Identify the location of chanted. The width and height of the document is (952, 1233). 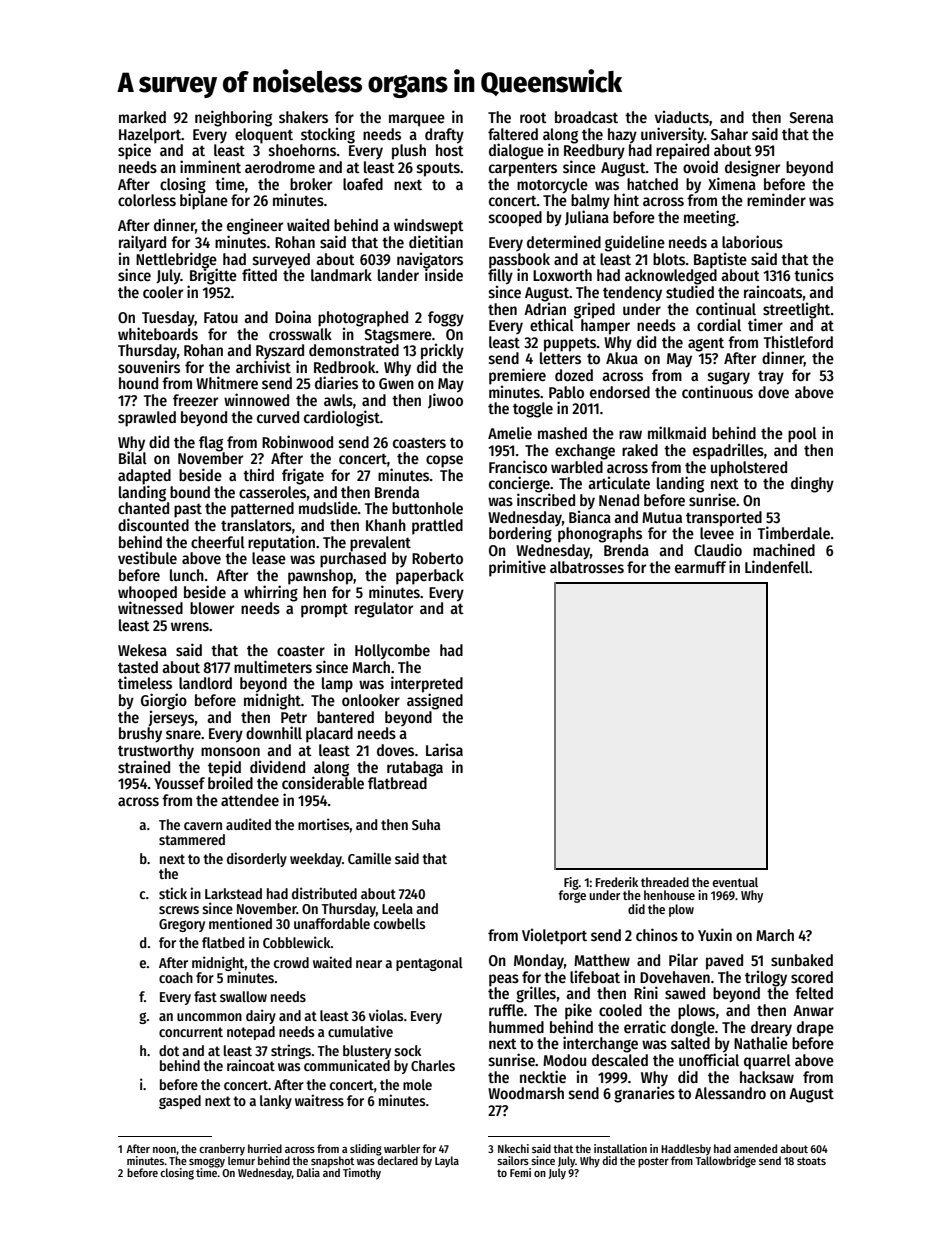
(143, 508).
